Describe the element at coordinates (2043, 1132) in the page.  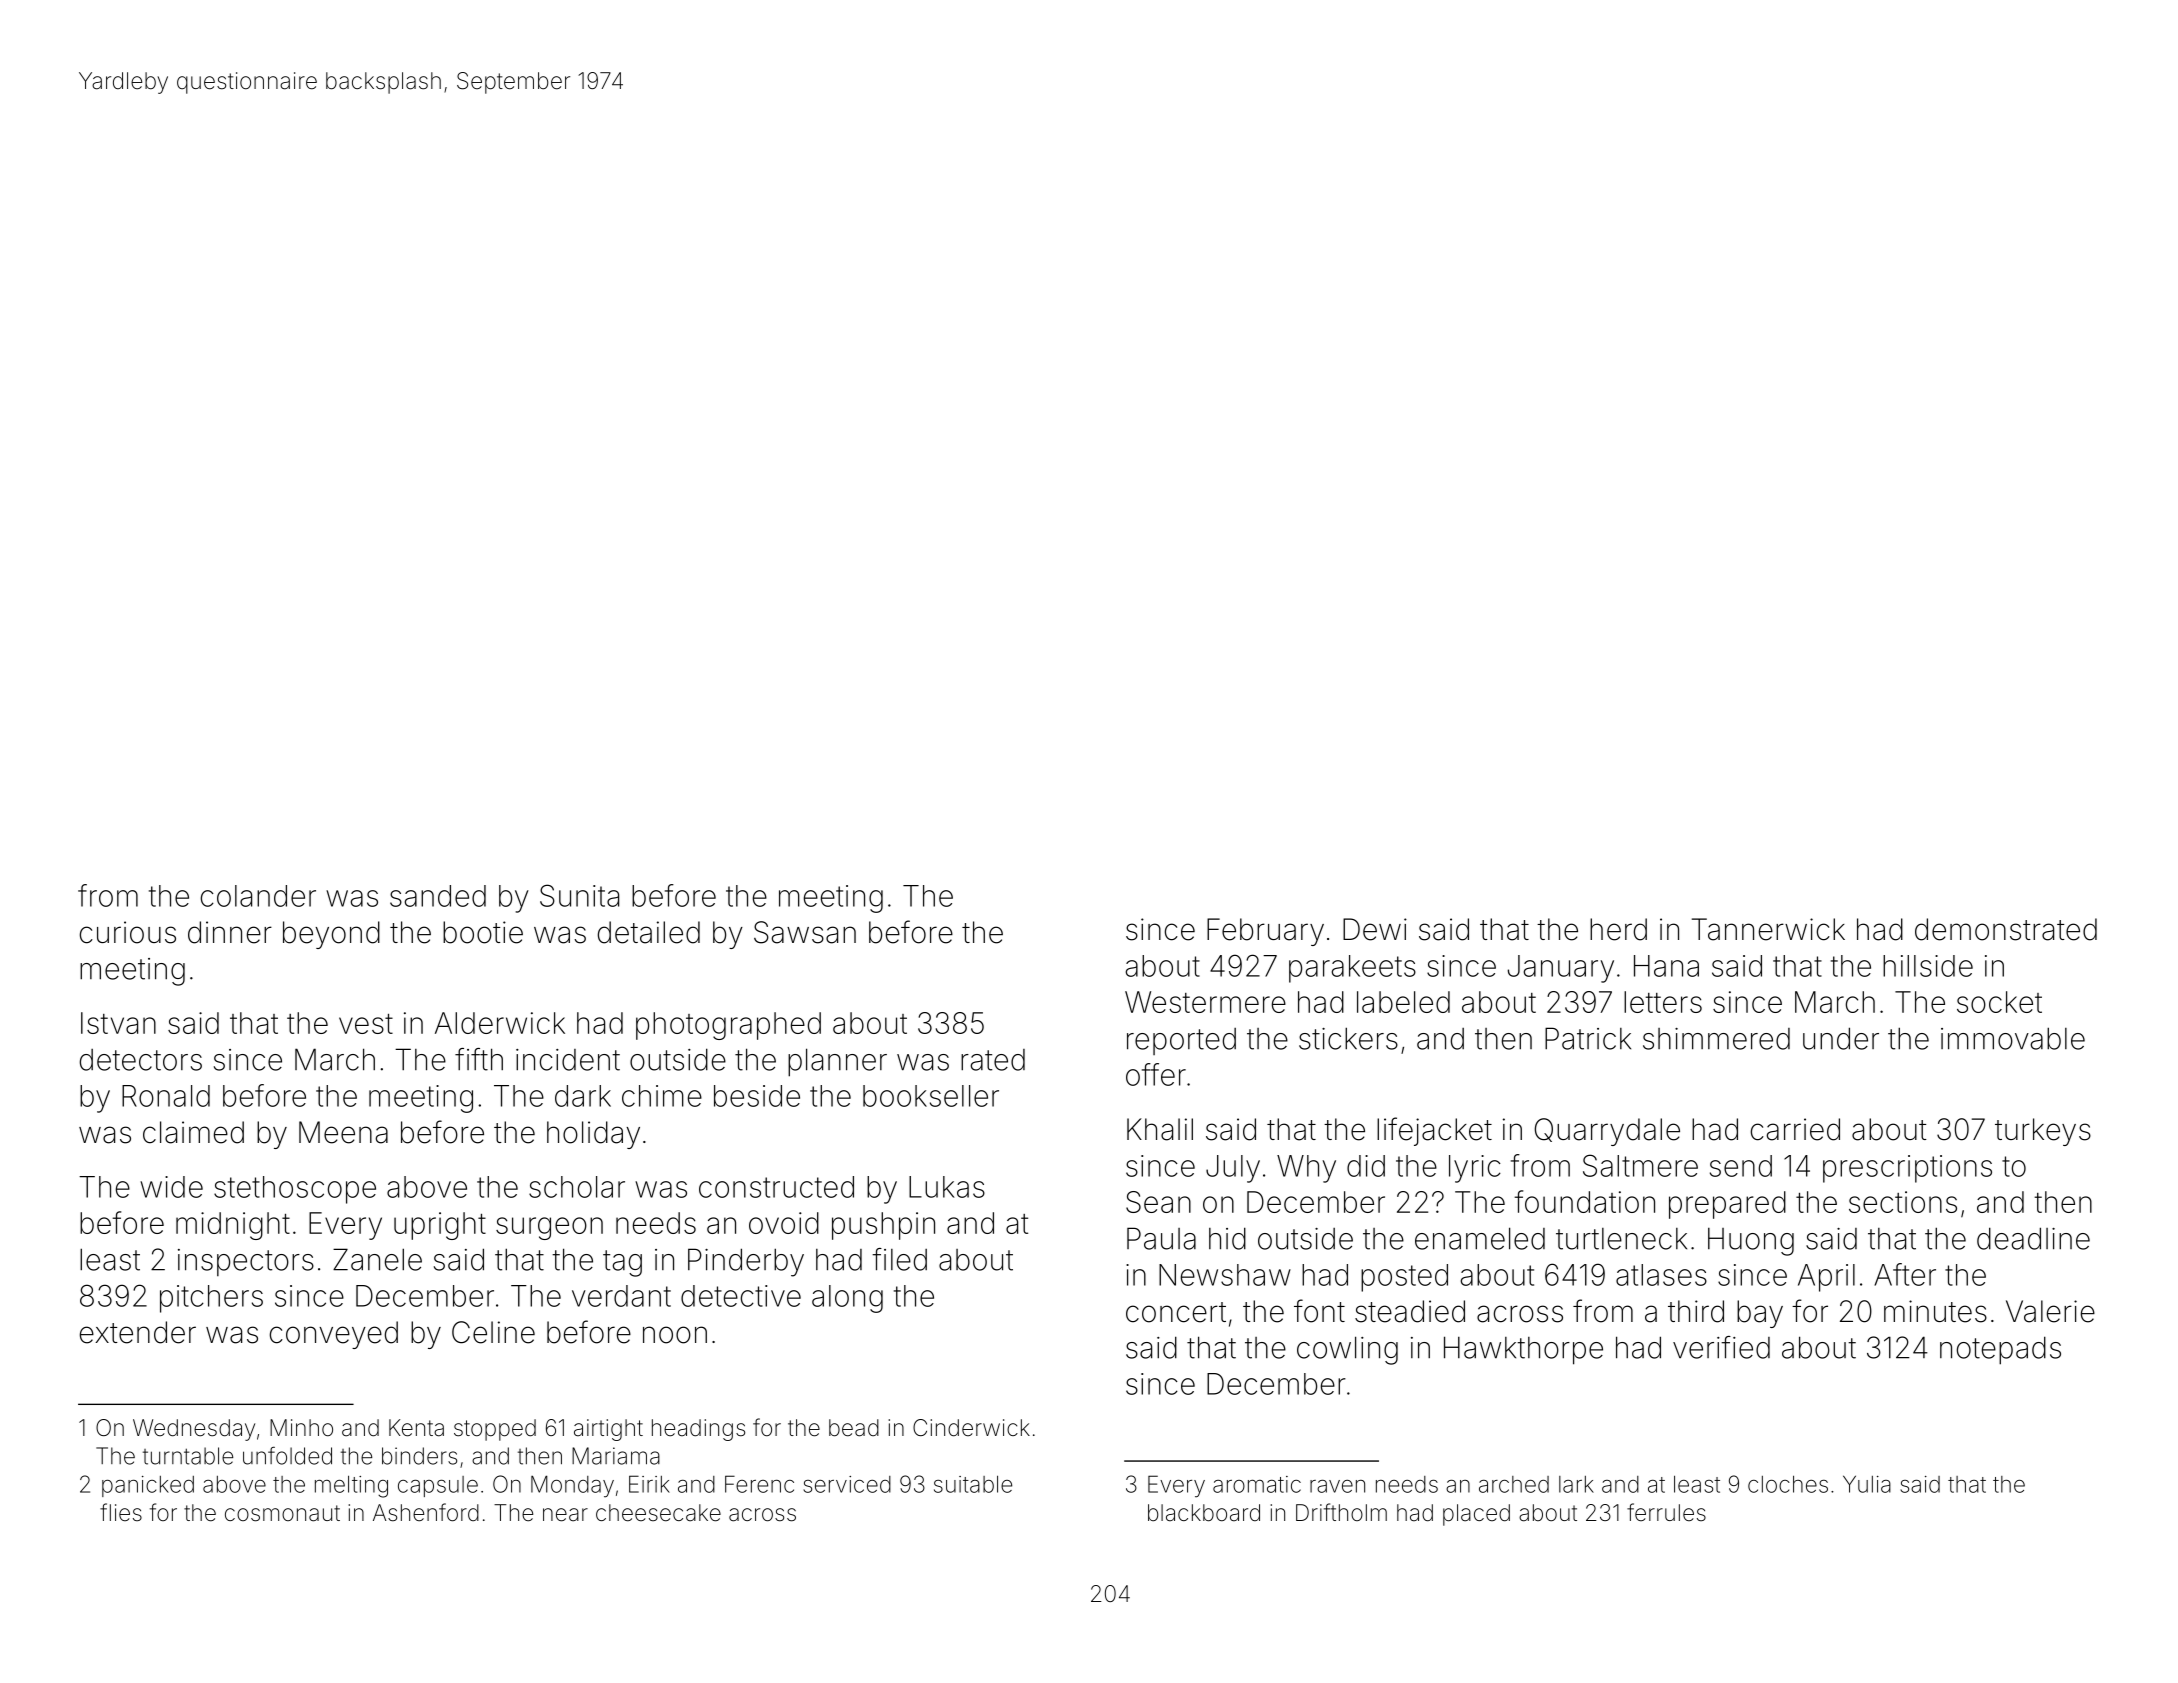
I see `turkeys` at that location.
